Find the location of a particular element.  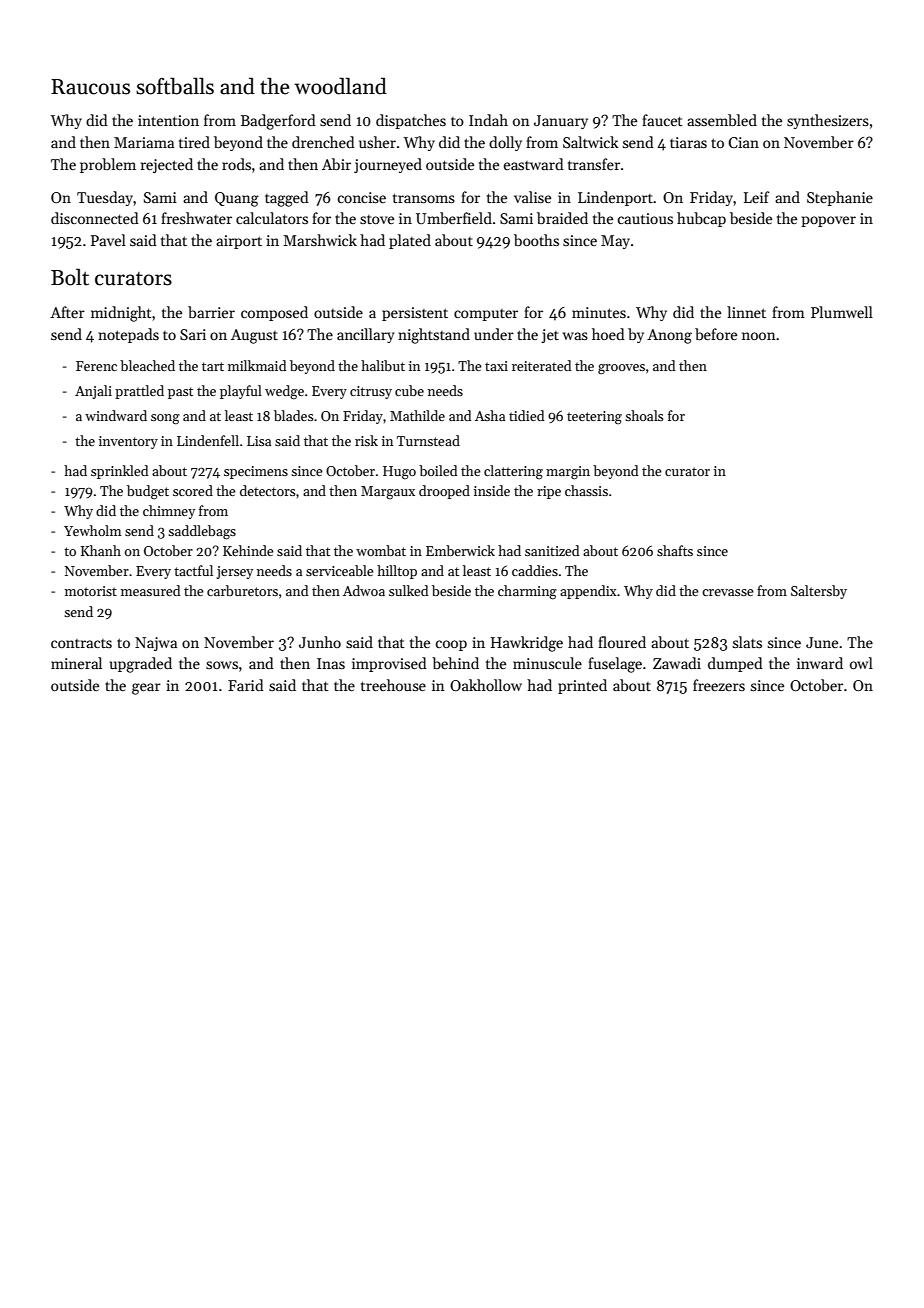

faucet is located at coordinates (662, 120).
